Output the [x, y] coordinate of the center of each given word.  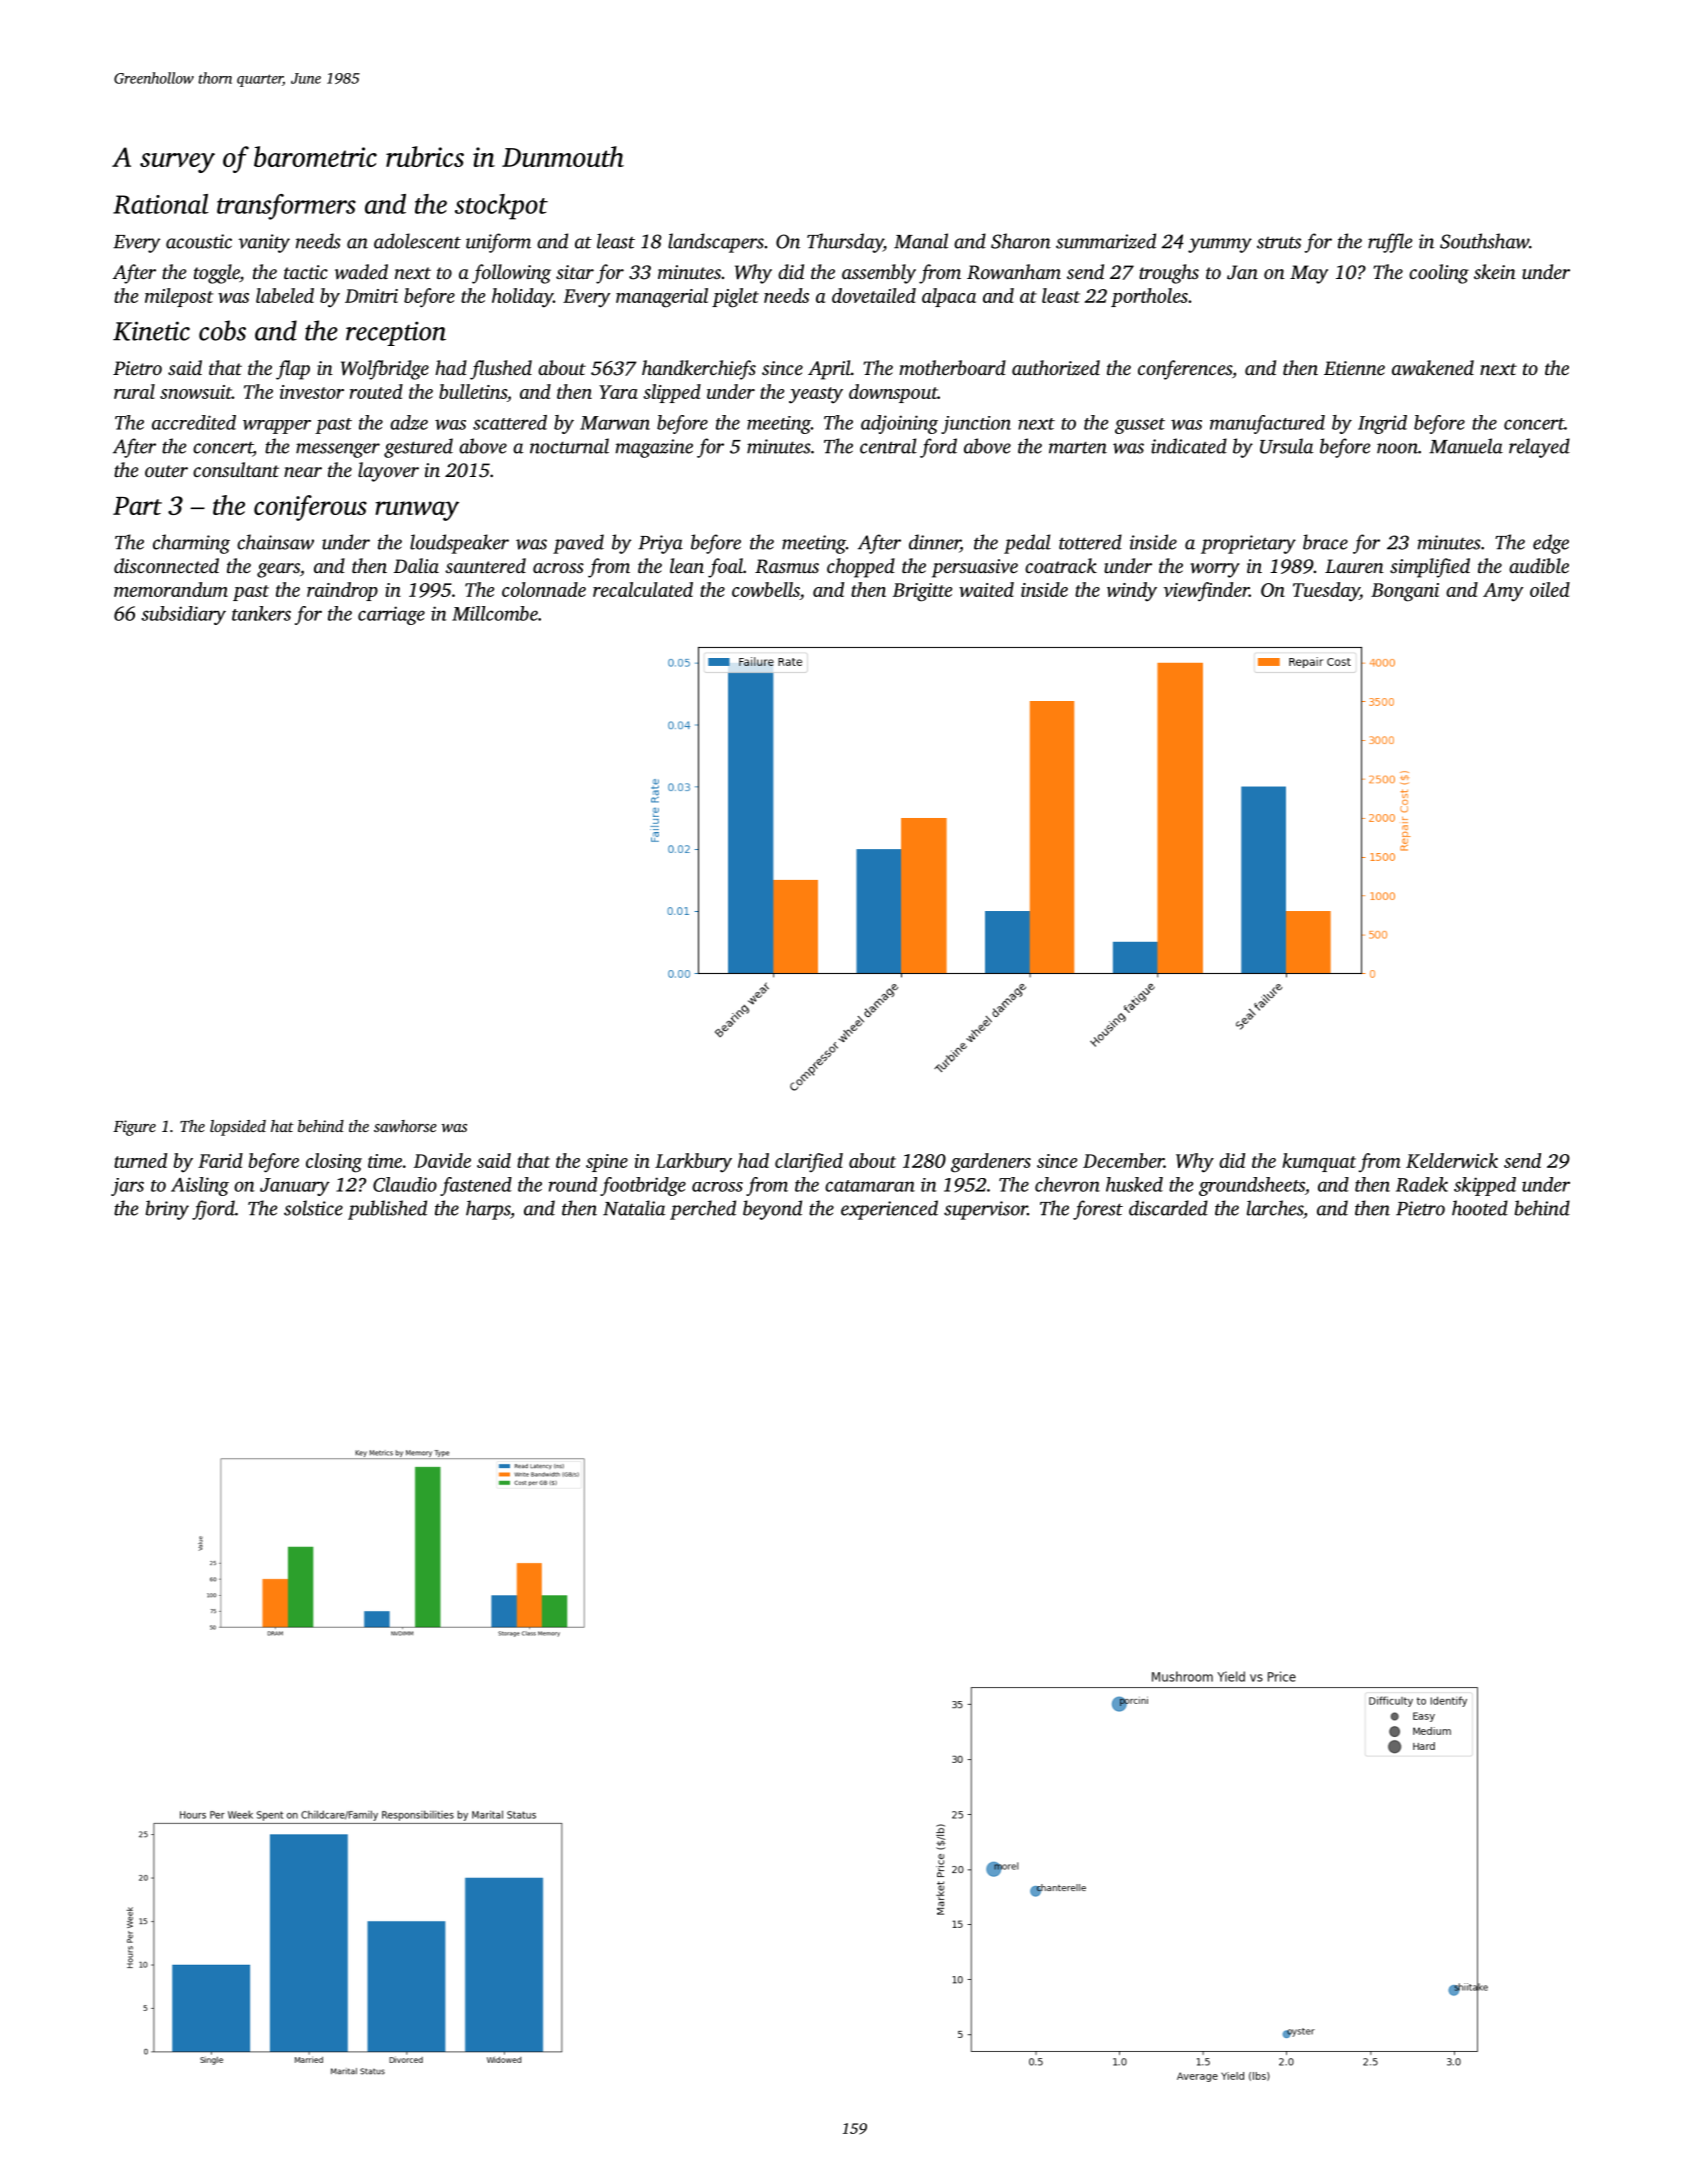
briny [167, 1210]
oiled [1550, 589]
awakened [1433, 368]
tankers [261, 613]
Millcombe [495, 613]
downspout [893, 393]
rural [134, 391]
